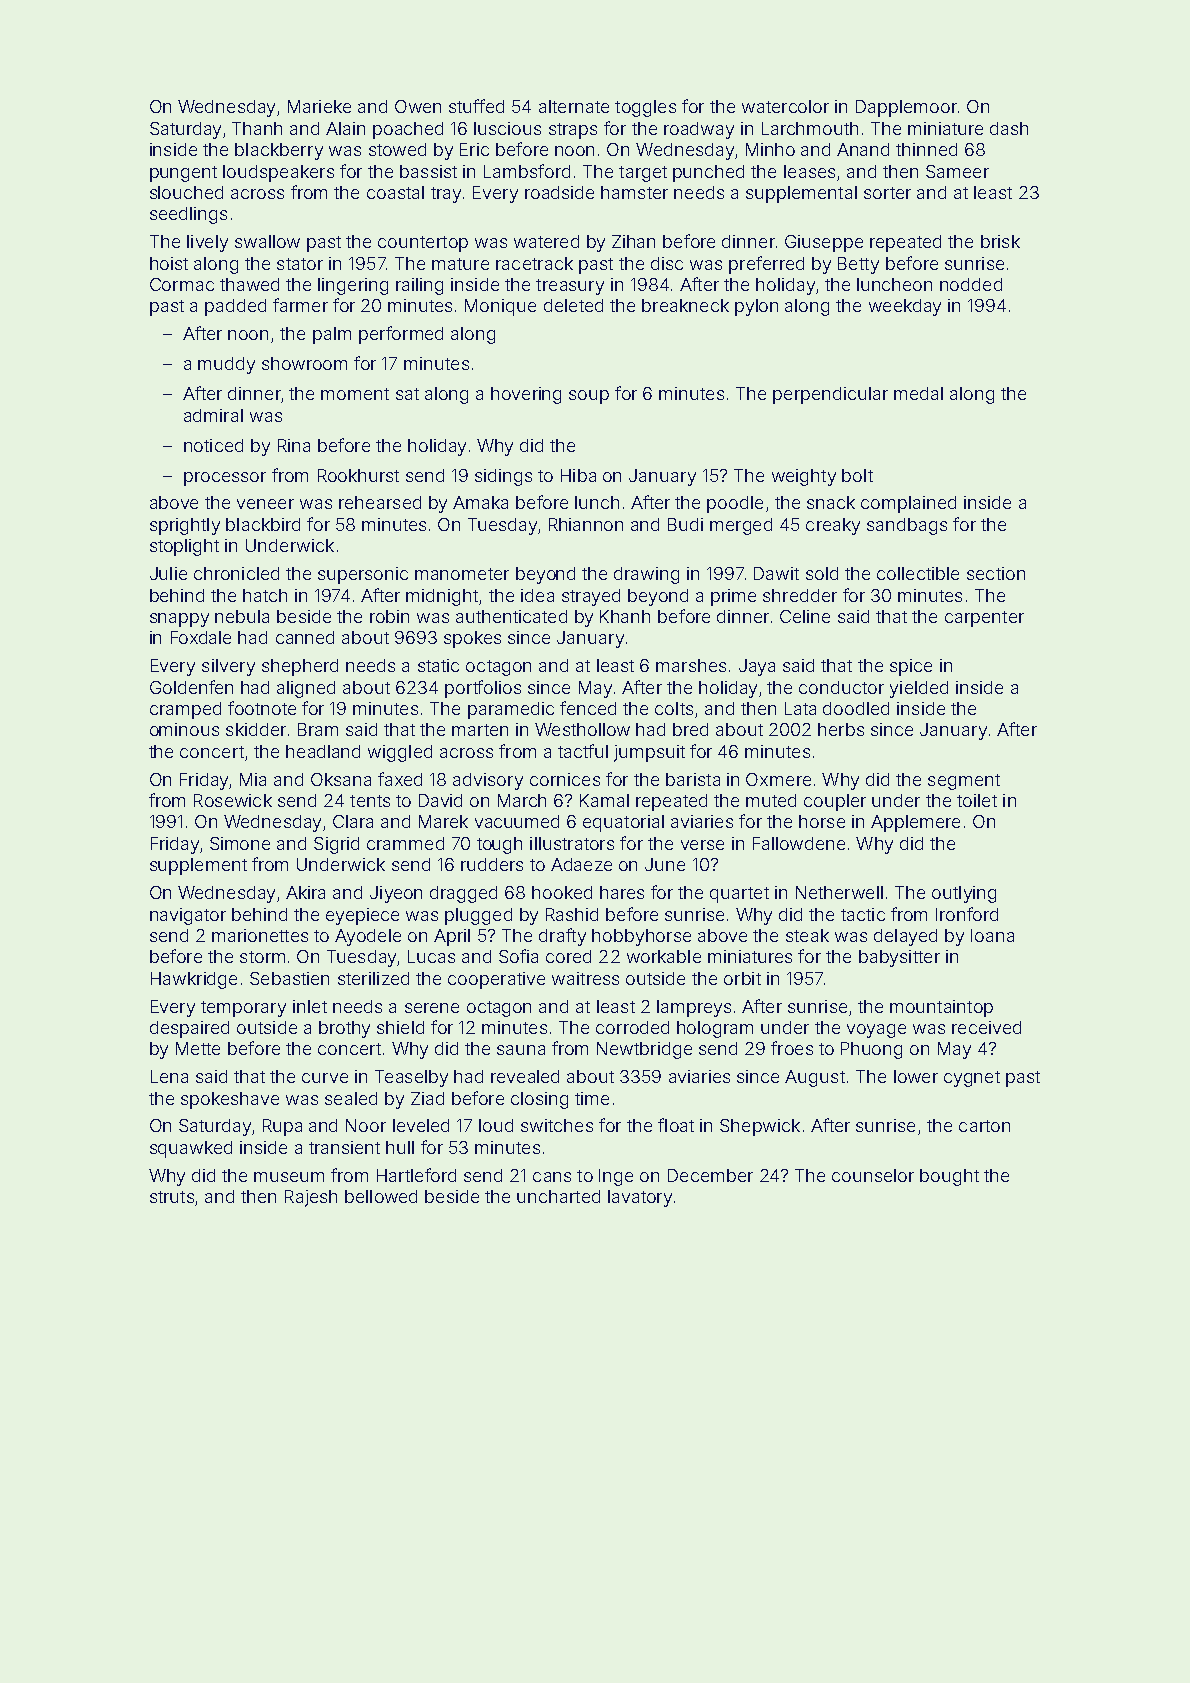 Image resolution: width=1190 pixels, height=1683 pixels. What do you see at coordinates (267, 241) in the screenshot?
I see `swallow` at bounding box center [267, 241].
